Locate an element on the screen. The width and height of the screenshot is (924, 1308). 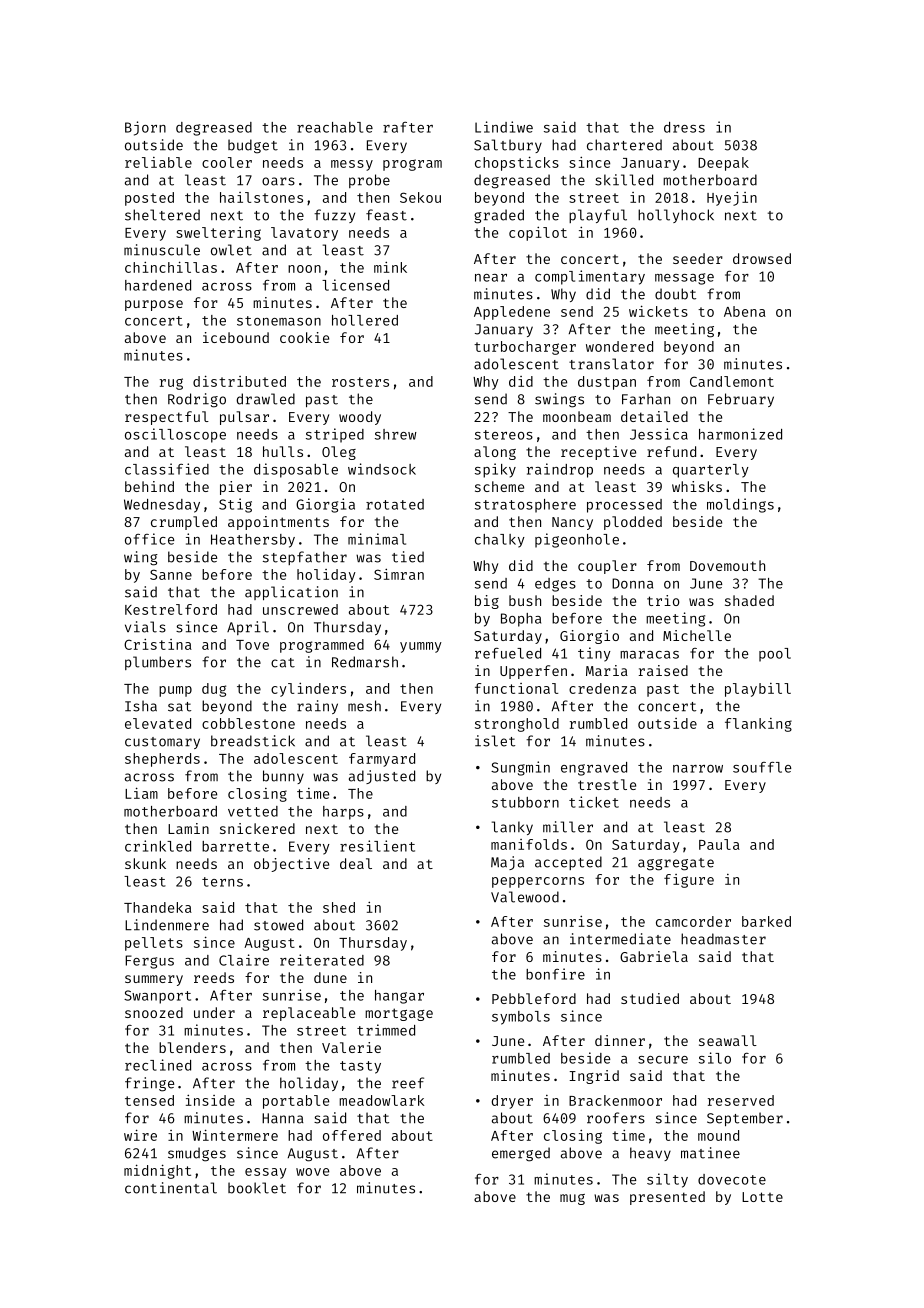
skunk is located at coordinates (145, 863).
